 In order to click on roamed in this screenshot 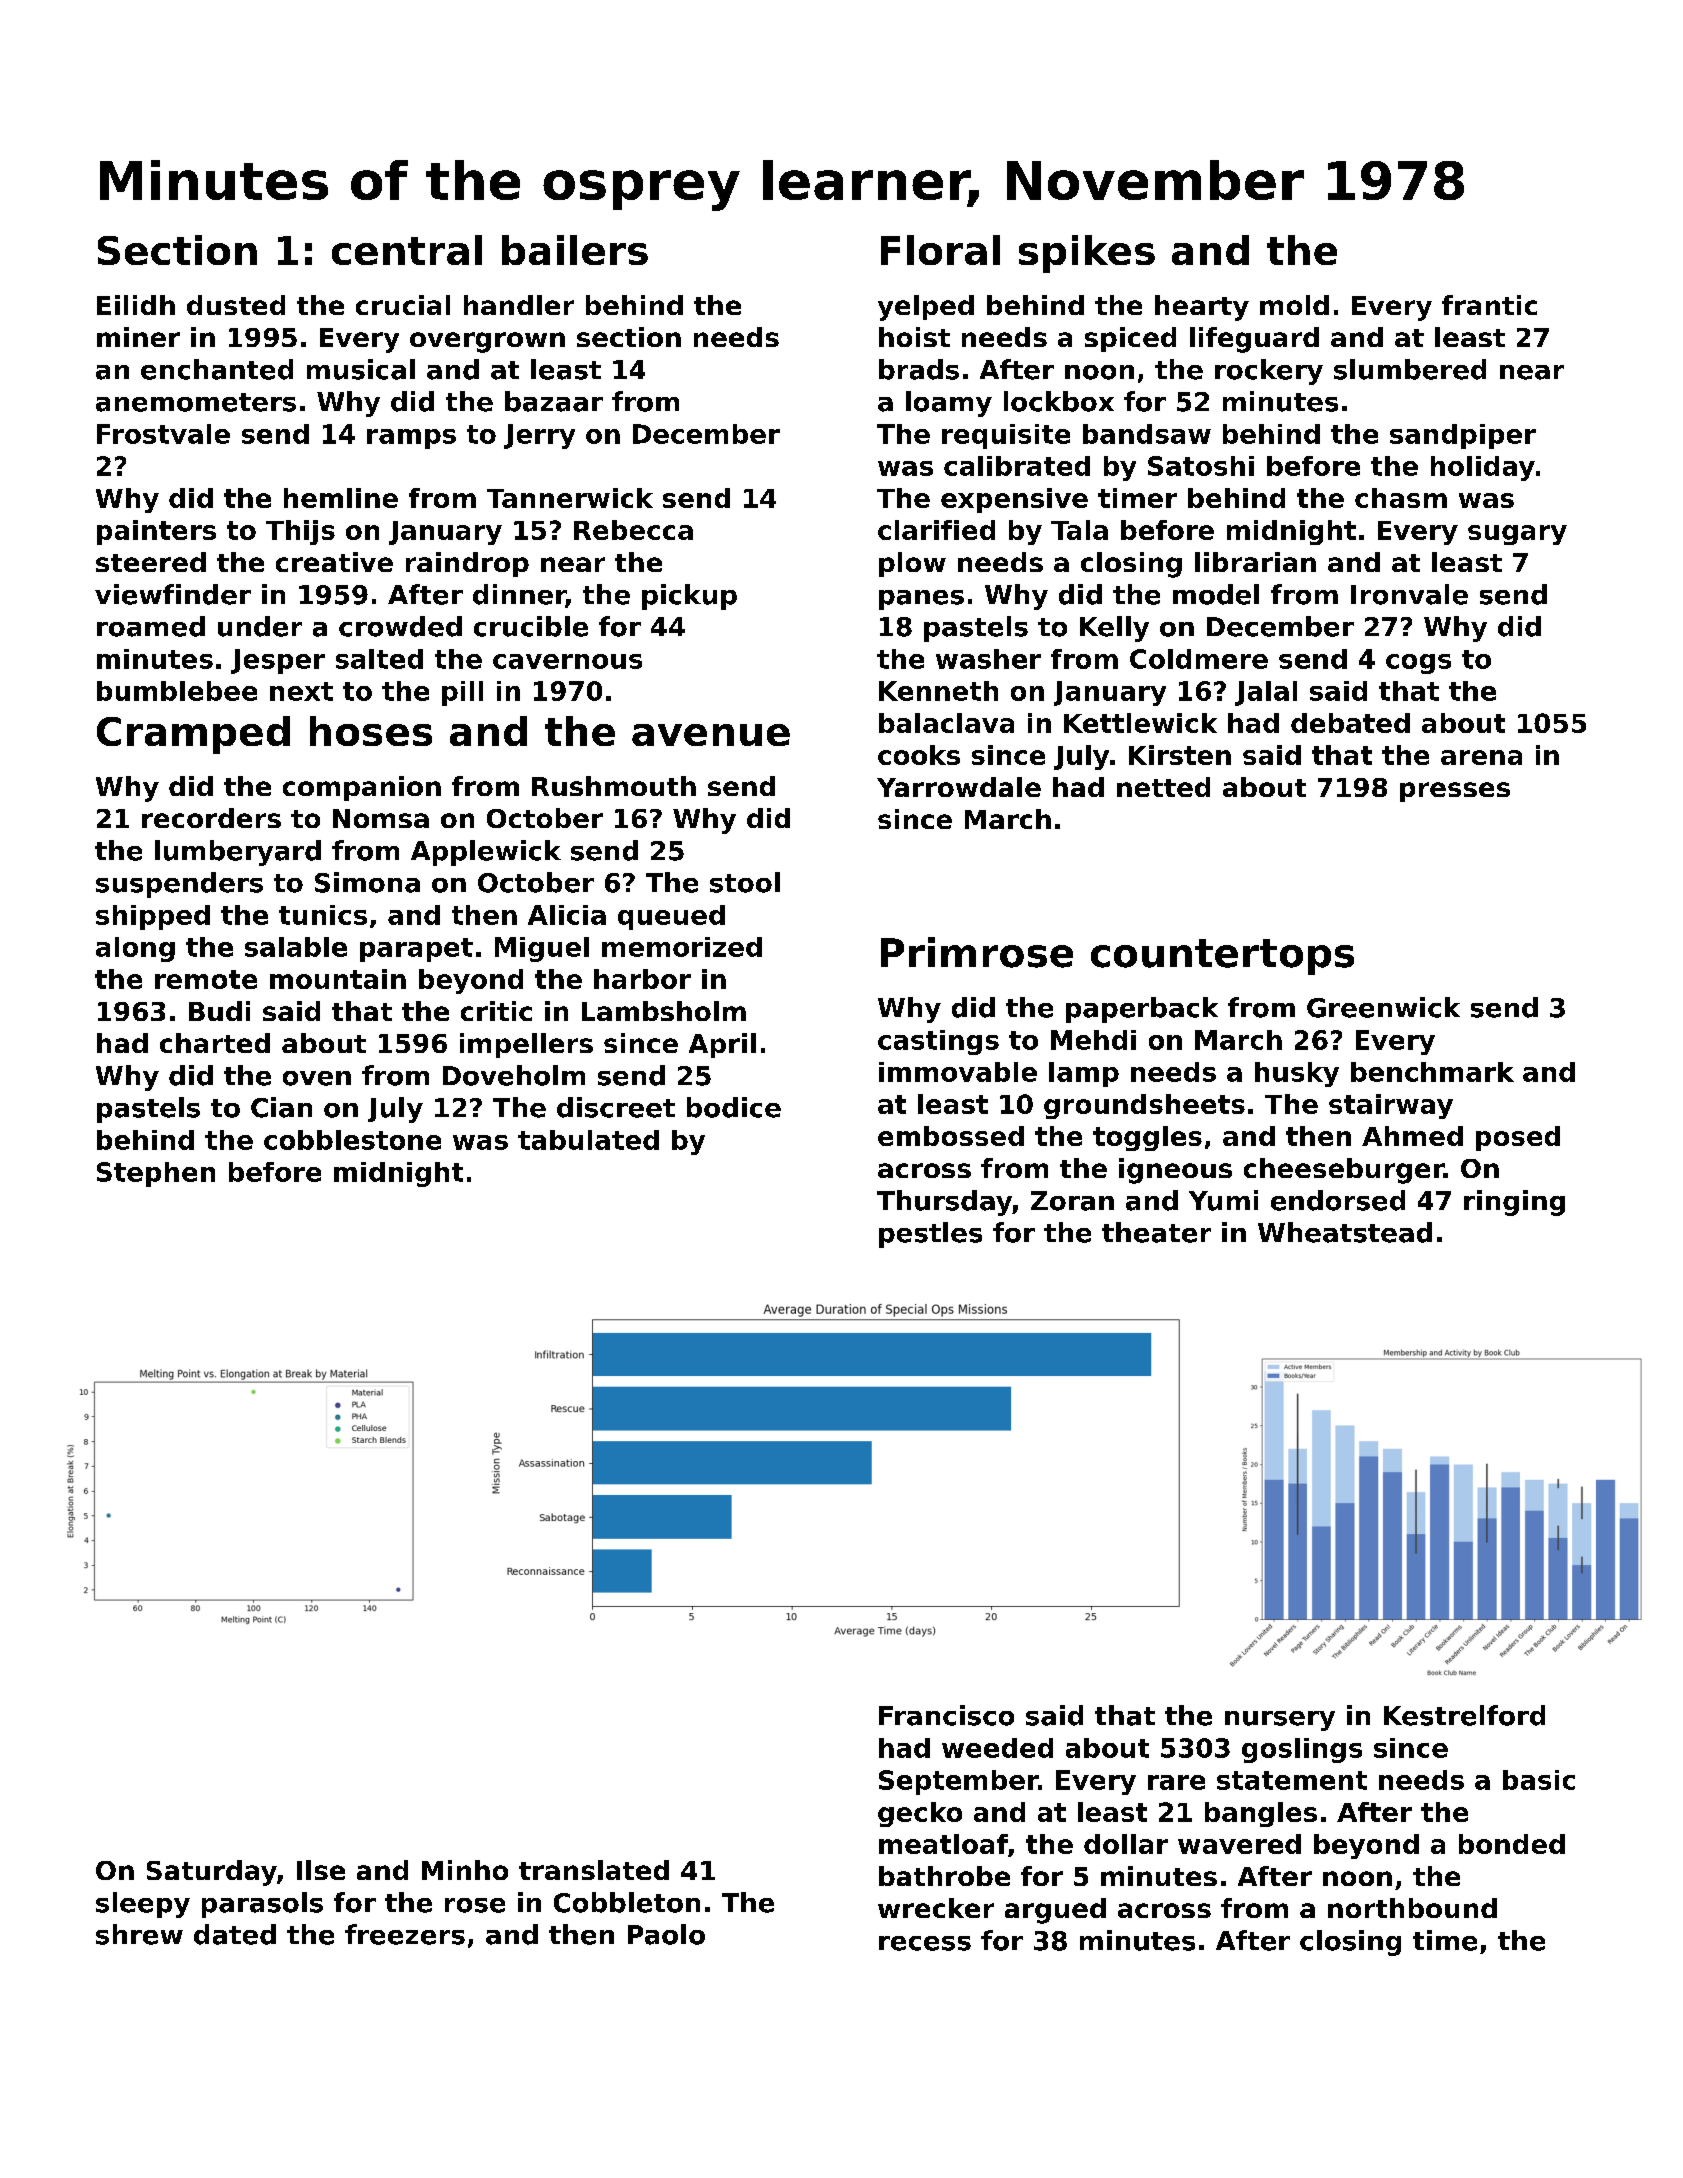, I will do `click(151, 626)`.
